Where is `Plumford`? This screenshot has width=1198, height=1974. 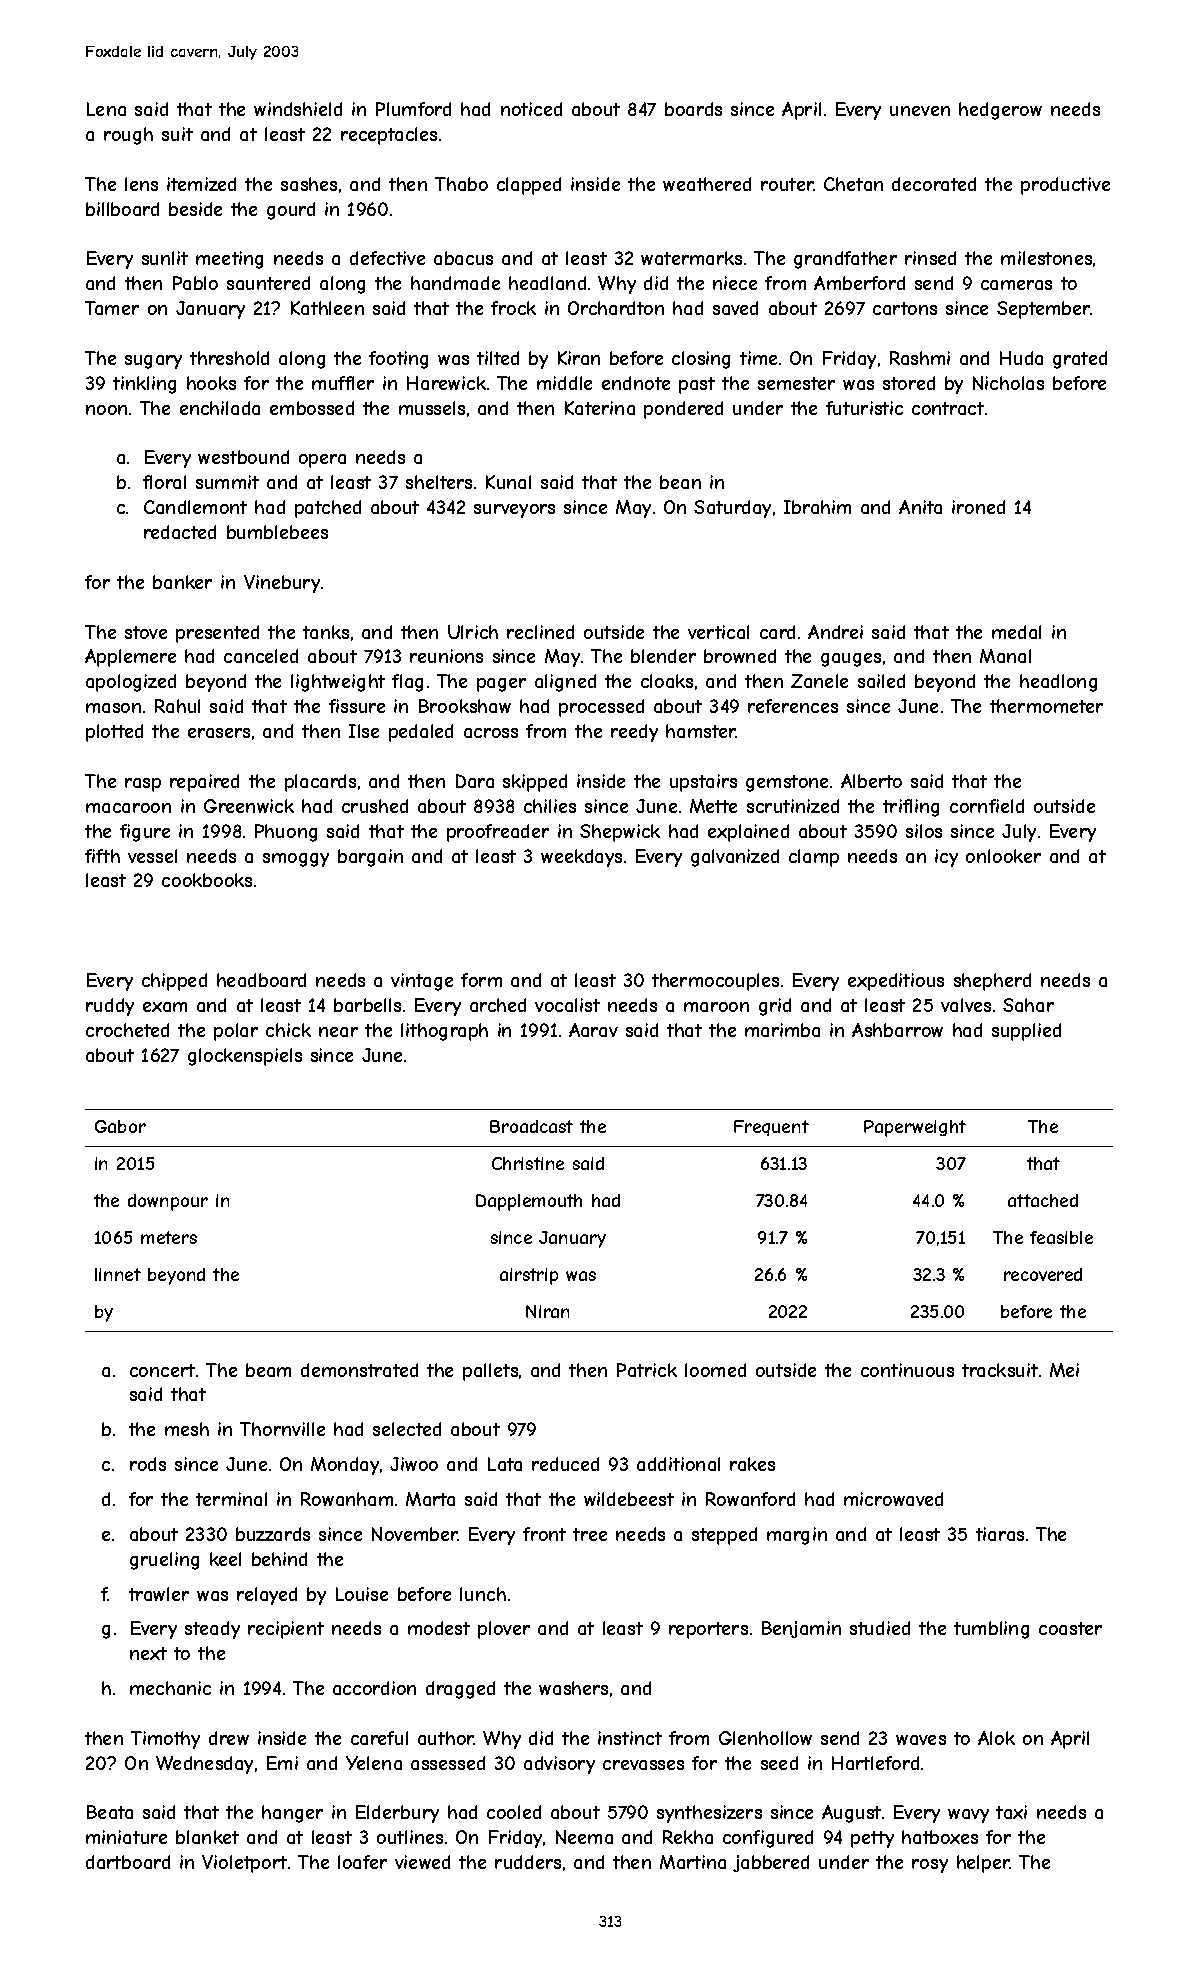
Plumford is located at coordinates (413, 109).
